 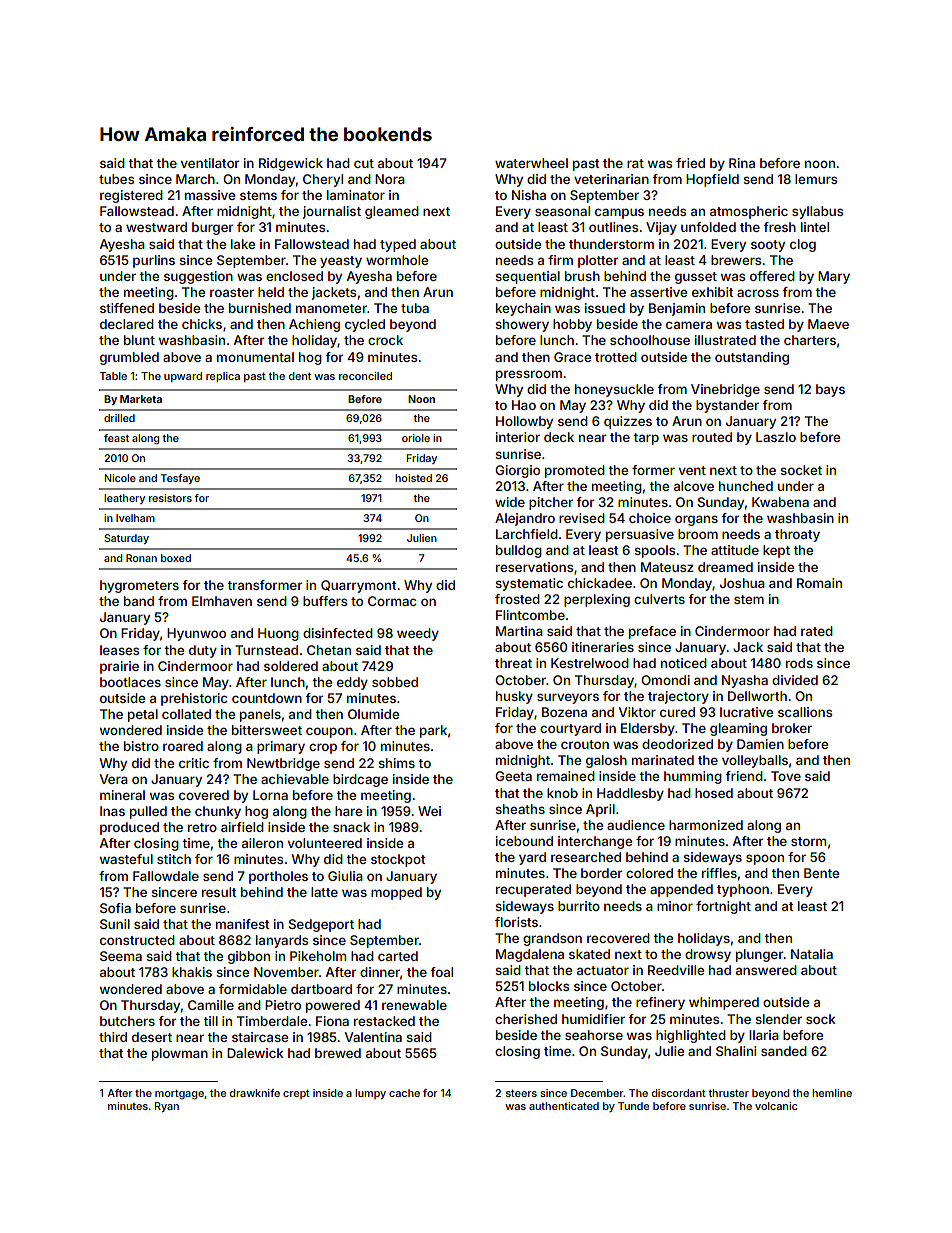 I want to click on frosted, so click(x=517, y=599).
